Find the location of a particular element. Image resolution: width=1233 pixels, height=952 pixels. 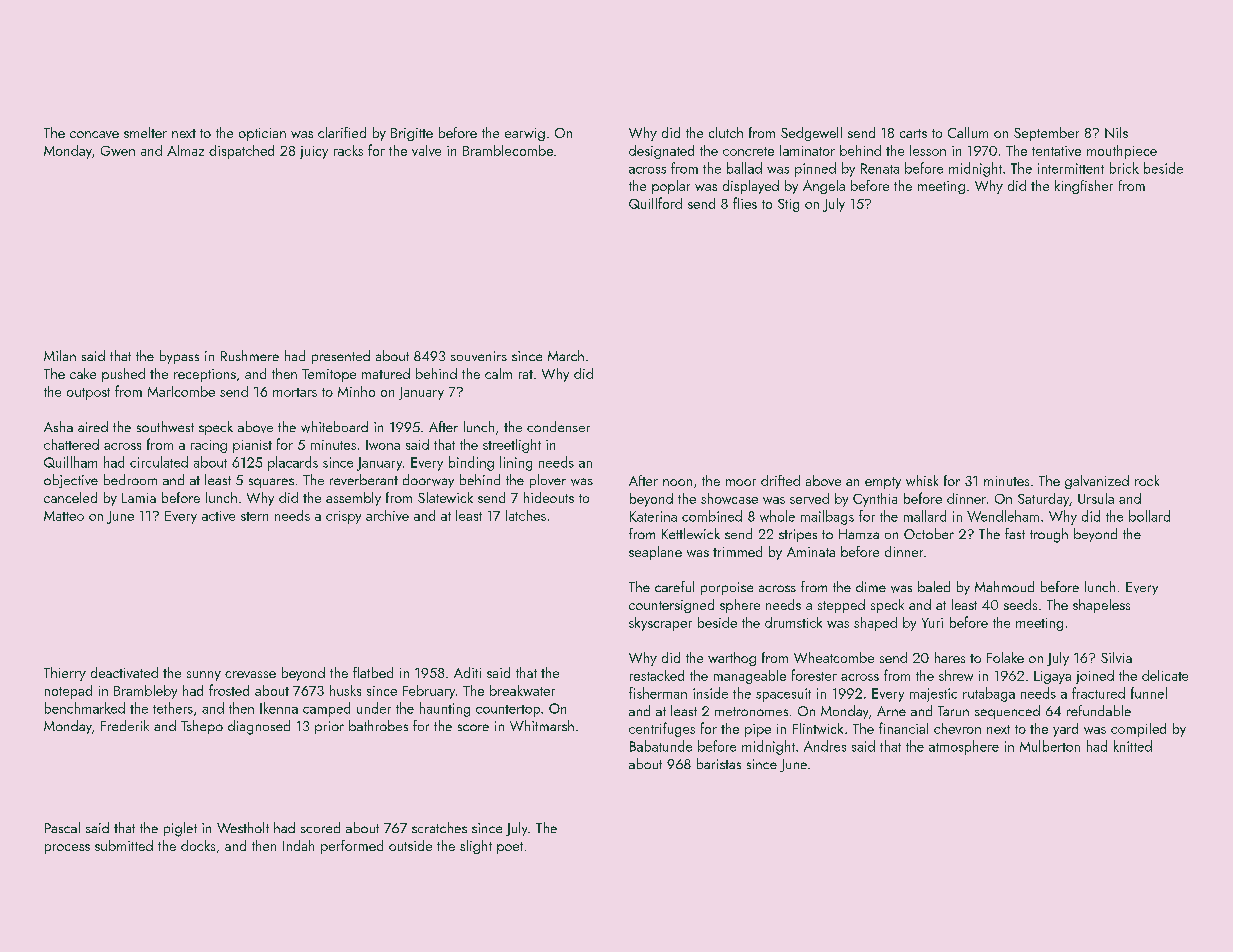

Nils is located at coordinates (1116, 132).
